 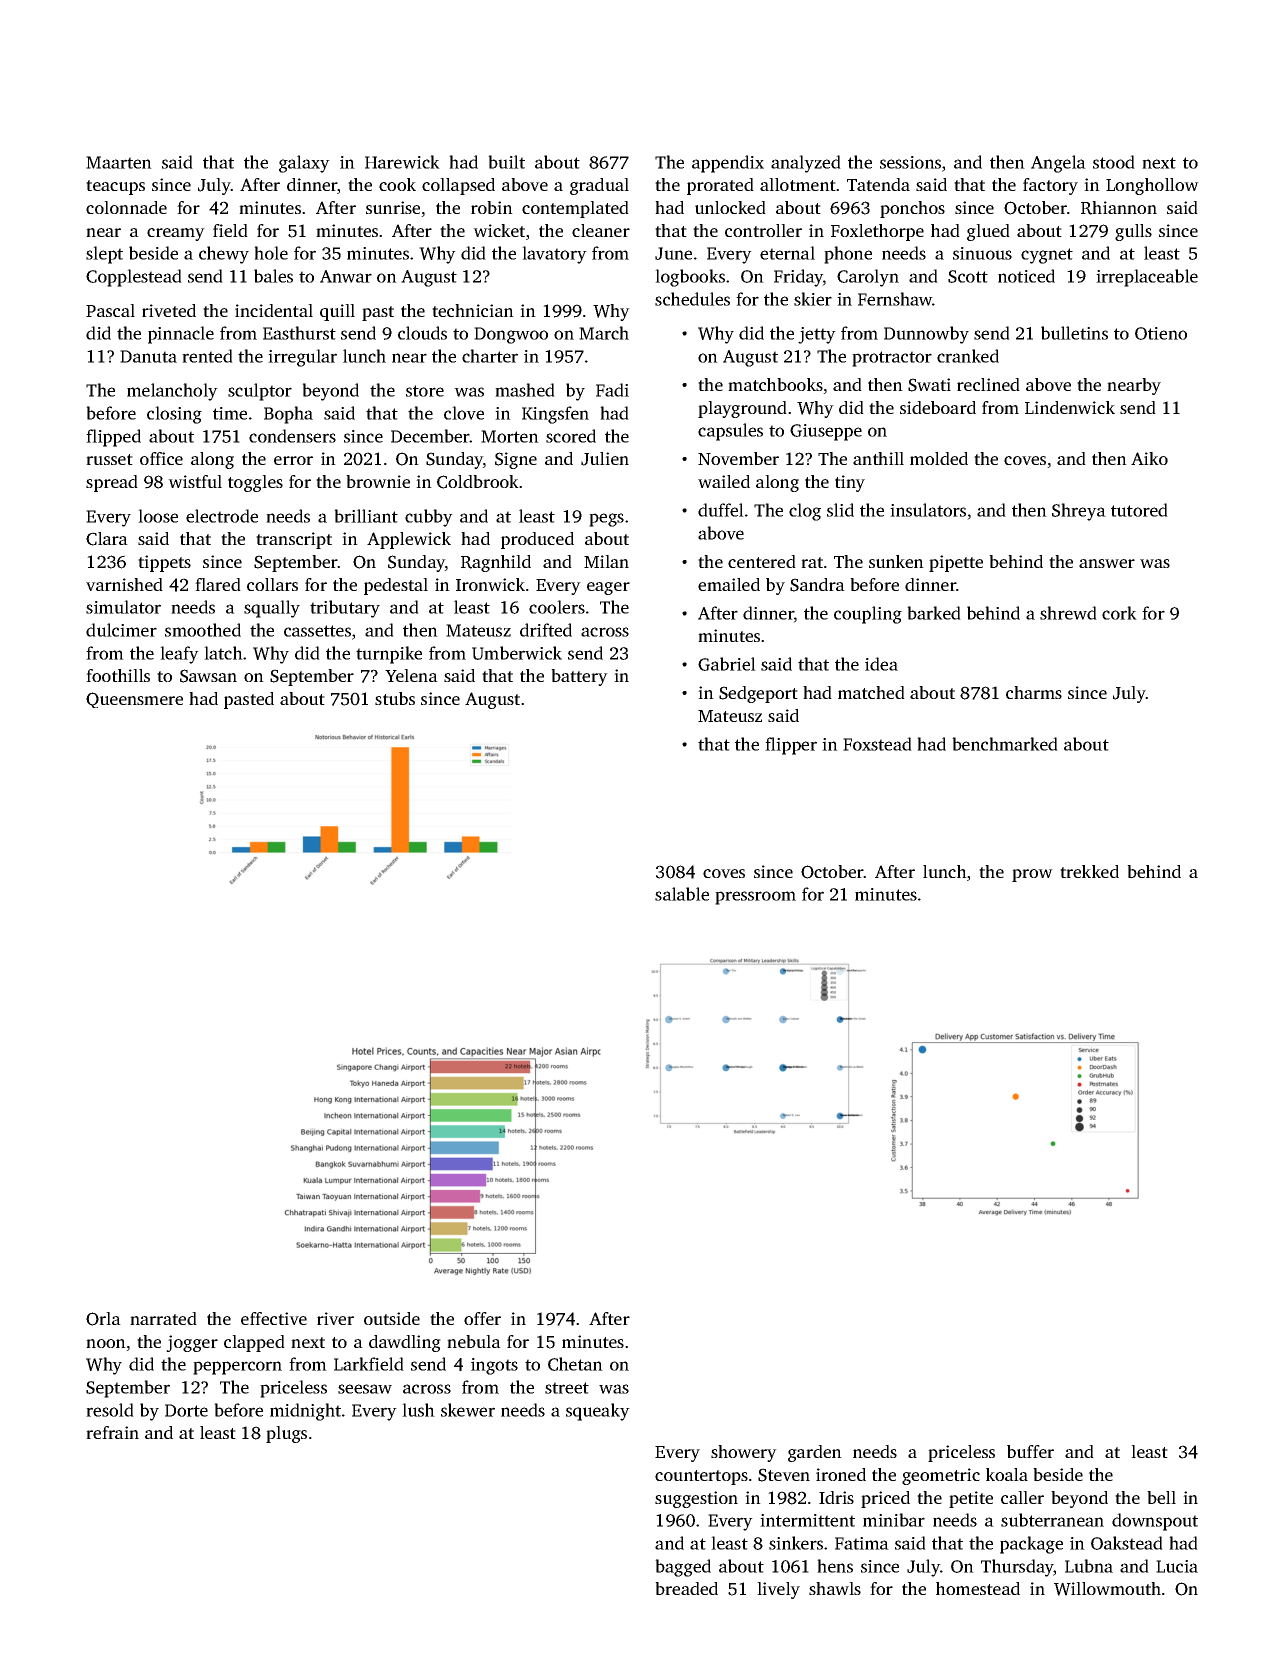 I want to click on plugs, so click(x=286, y=1434).
